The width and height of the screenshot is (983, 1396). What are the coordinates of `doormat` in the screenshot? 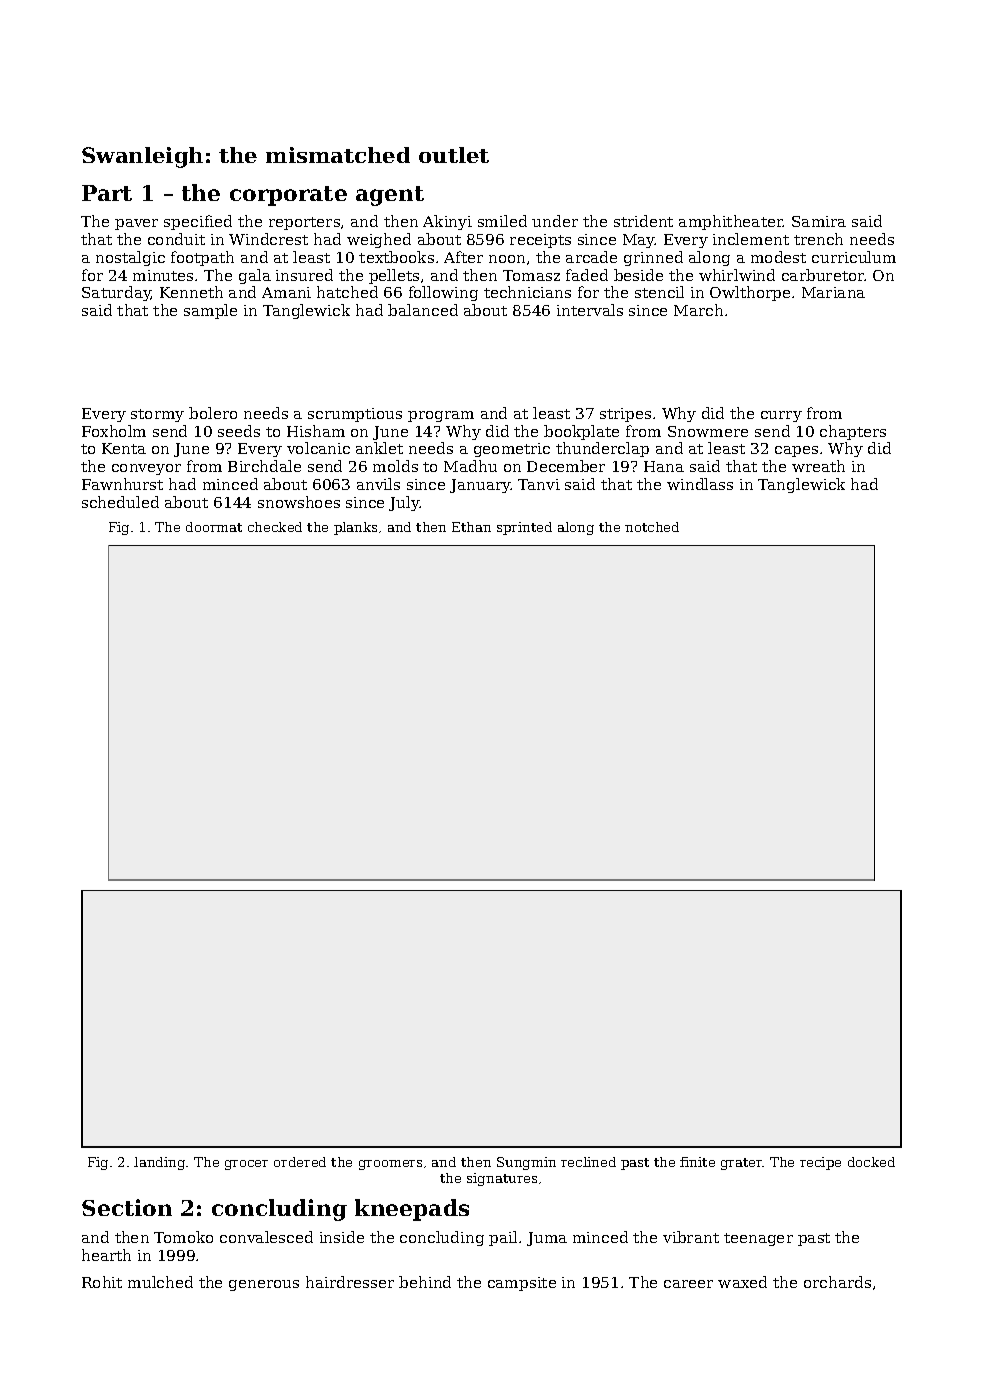 It's located at (214, 527).
